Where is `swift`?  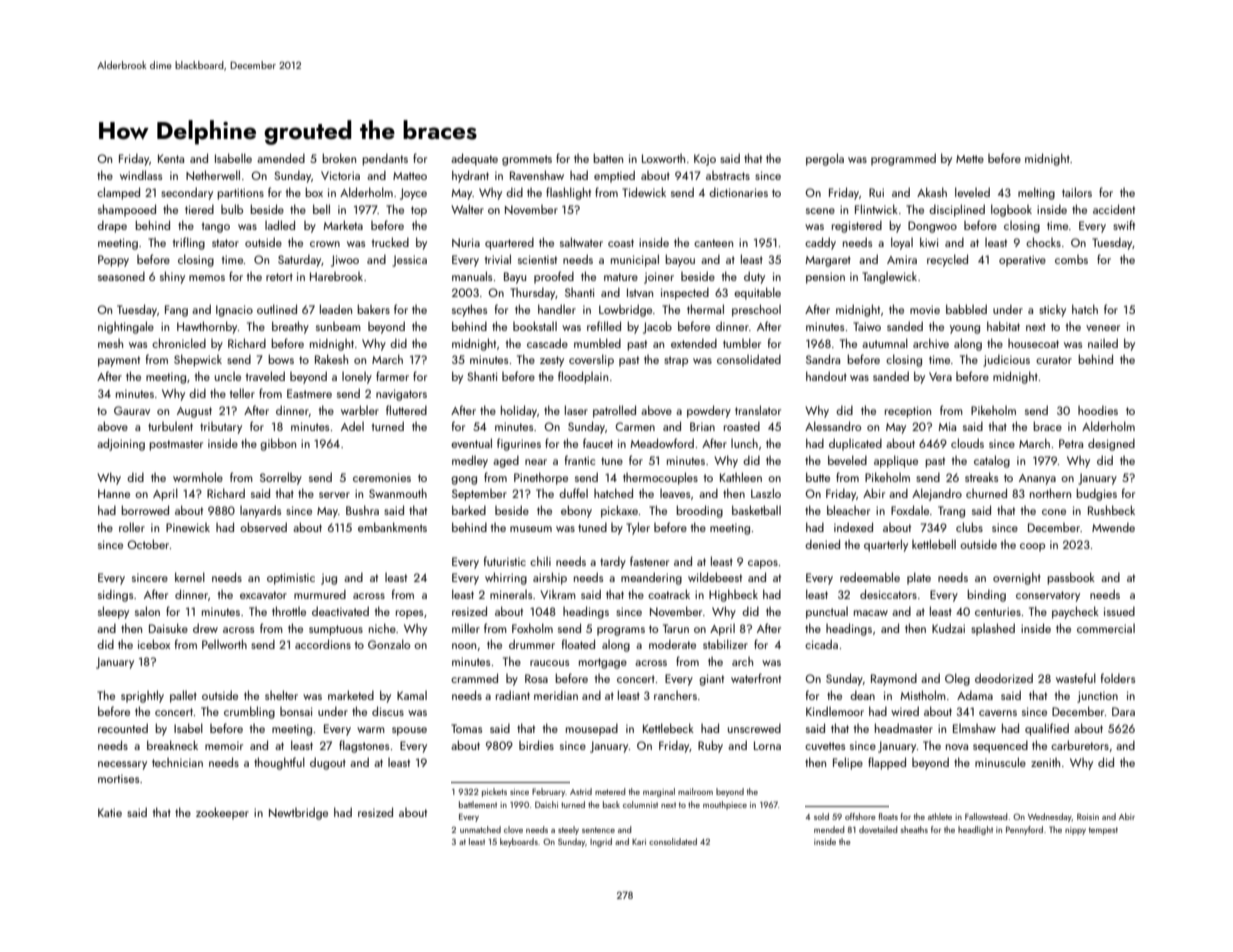
swift is located at coordinates (1124, 225).
